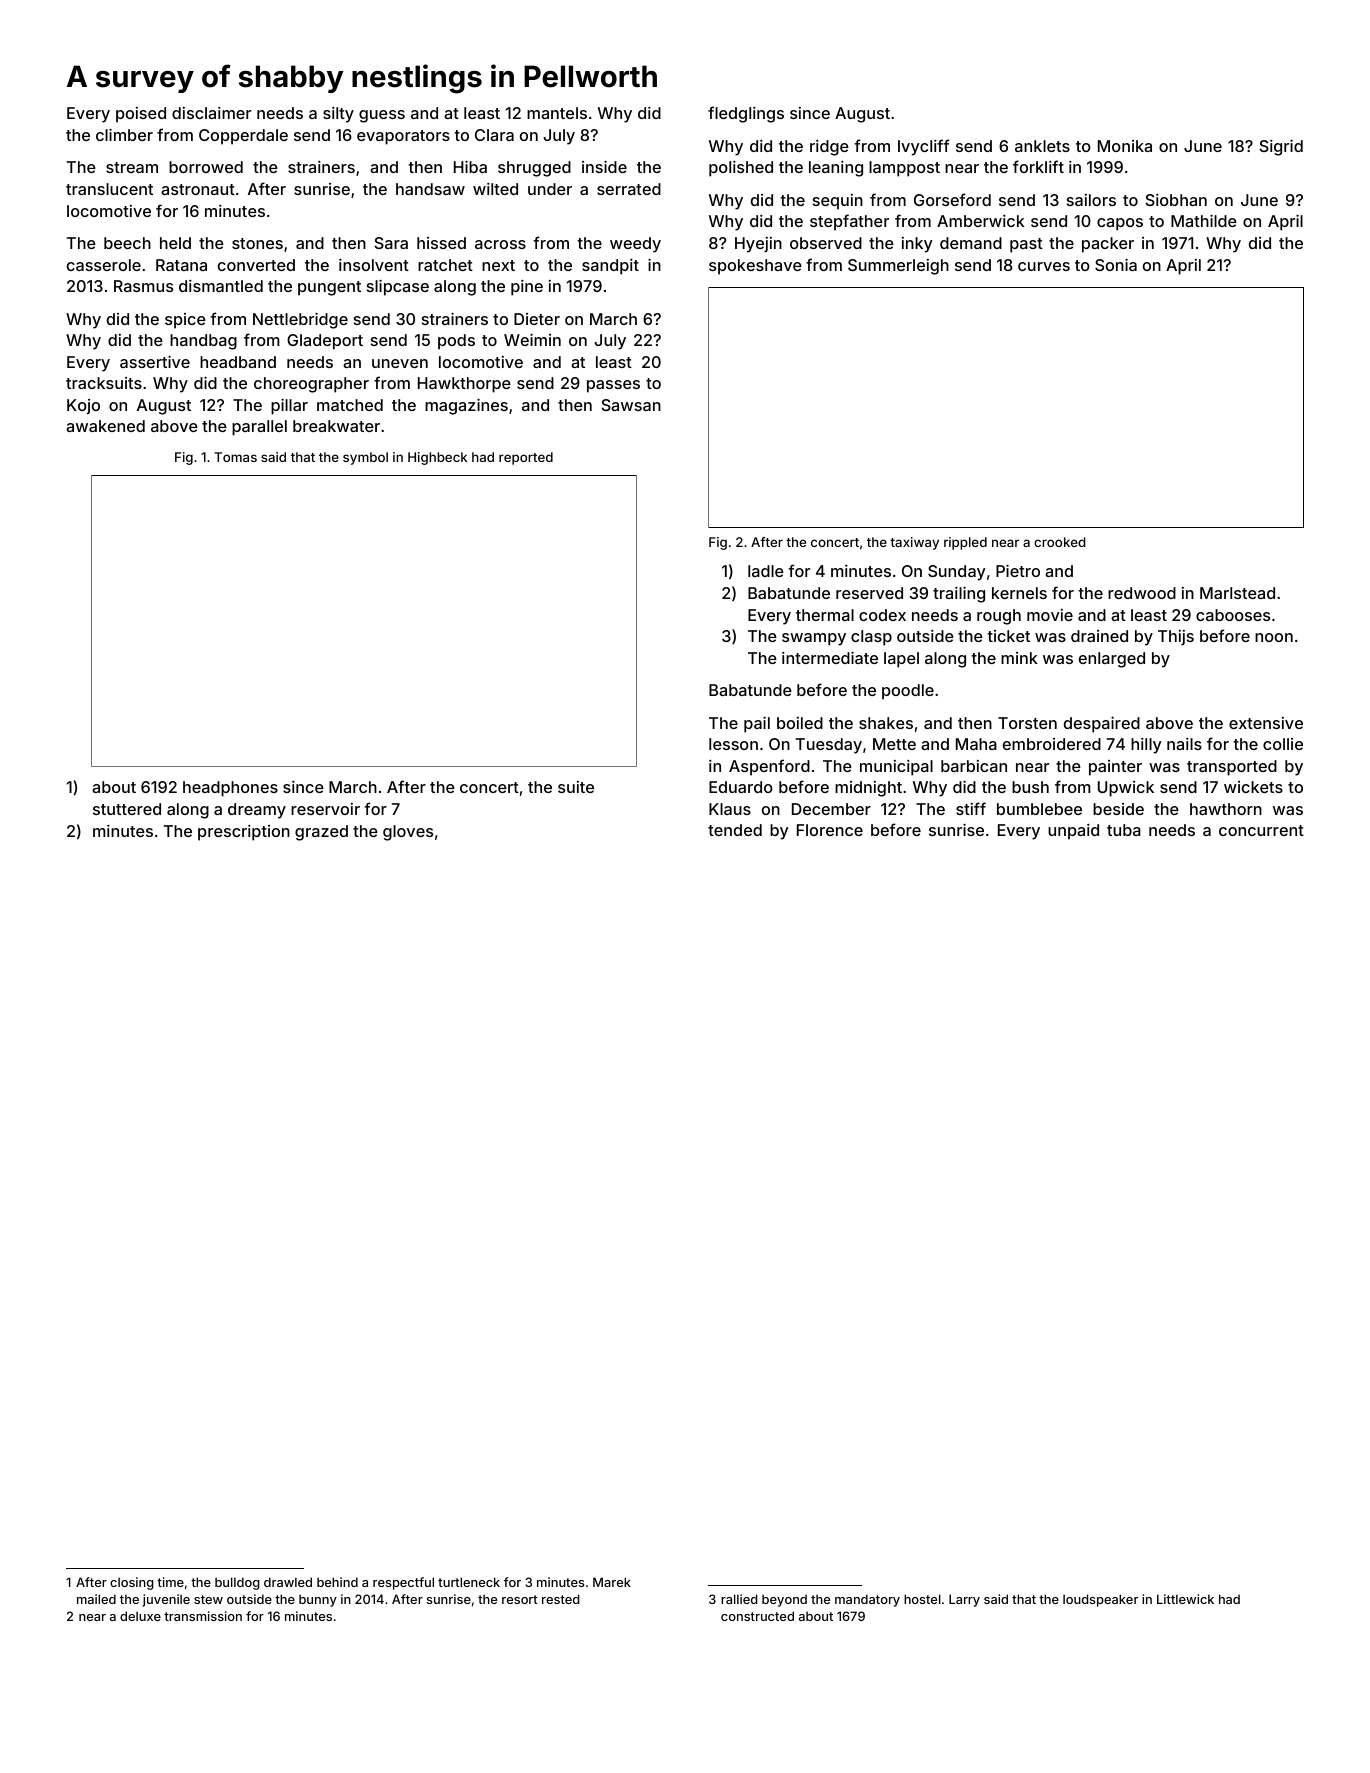 Image resolution: width=1370 pixels, height=1773 pixels. Describe the element at coordinates (256, 265) in the screenshot. I see `converted` at that location.
